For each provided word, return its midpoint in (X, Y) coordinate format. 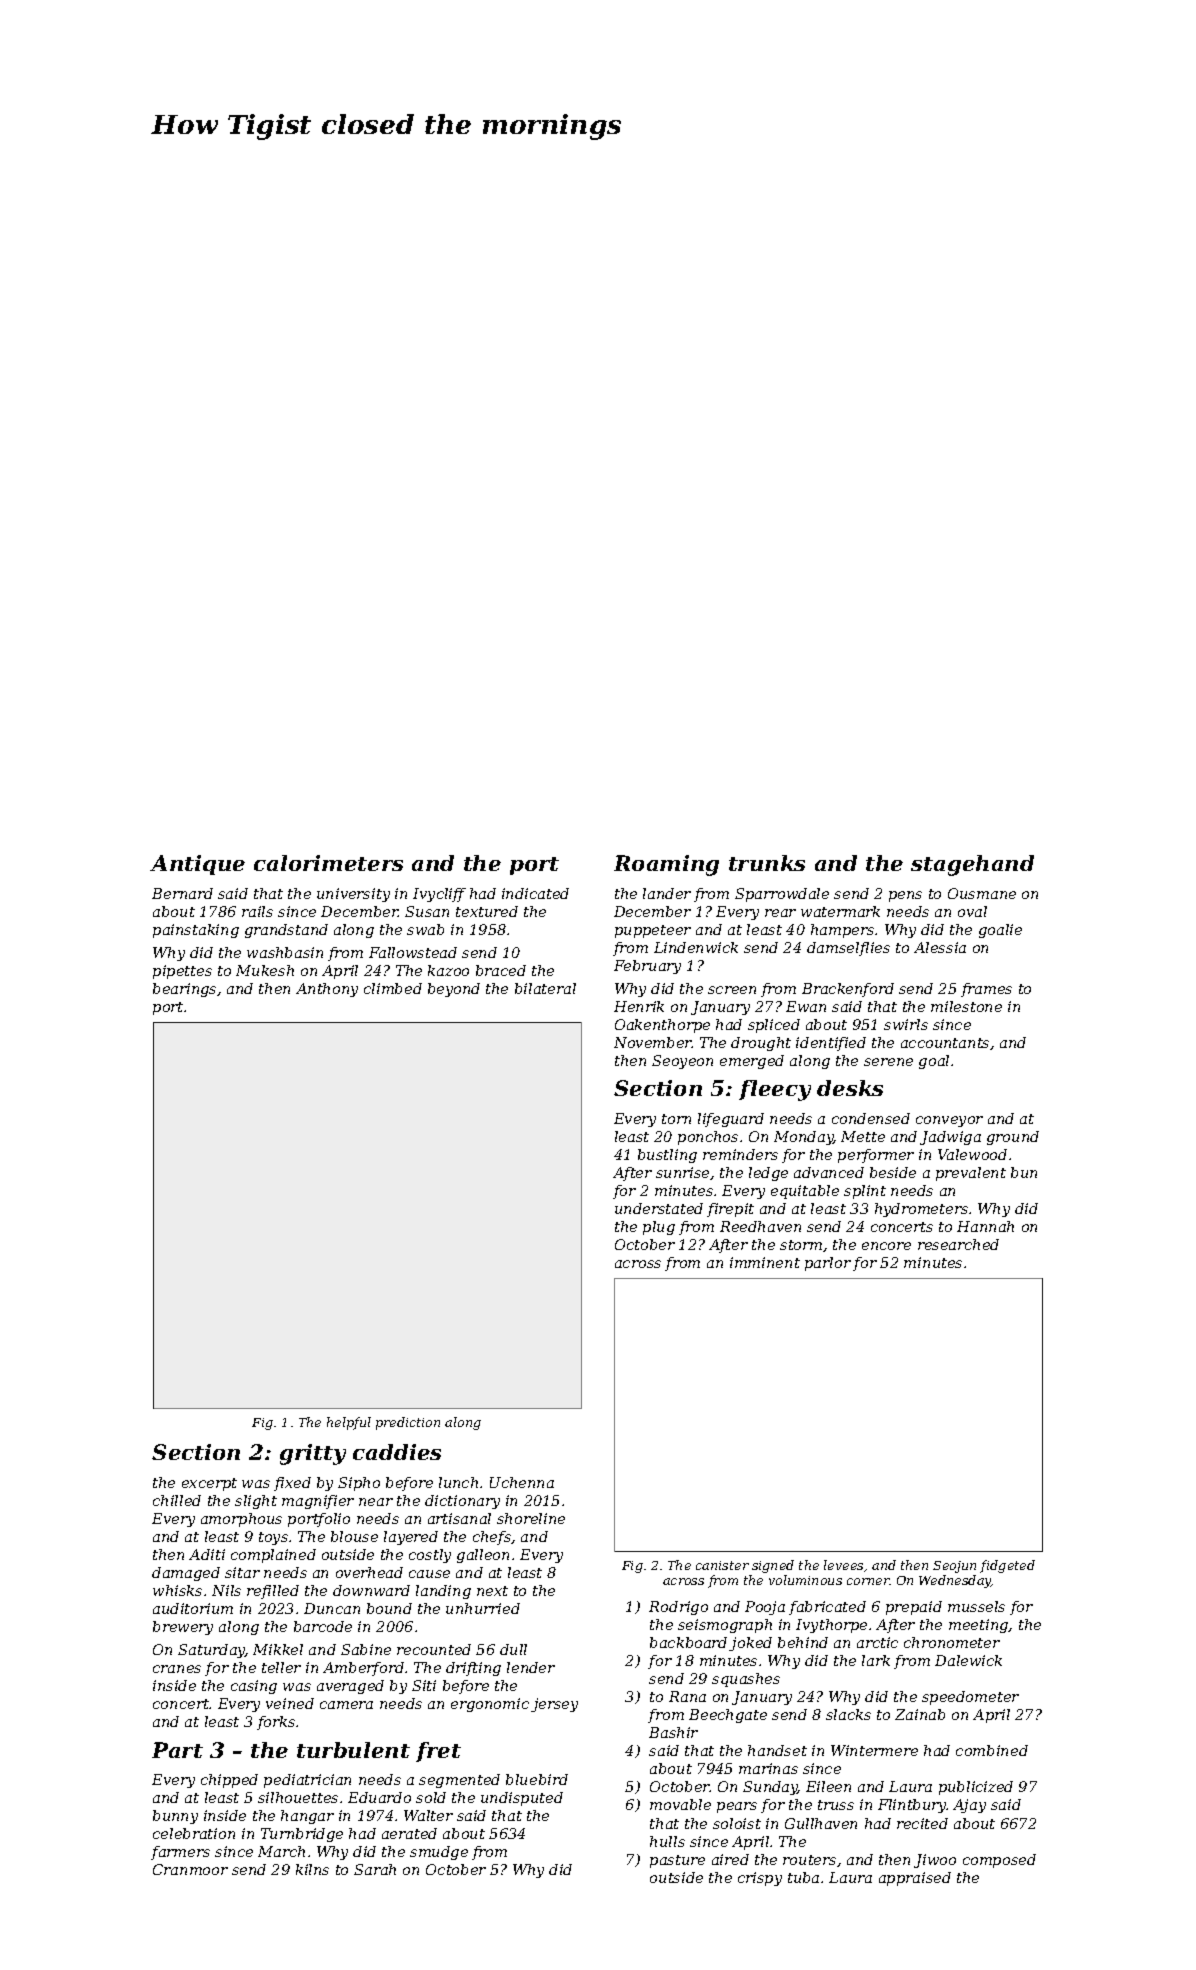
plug (659, 1228)
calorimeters (328, 863)
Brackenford (848, 990)
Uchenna (522, 1482)
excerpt (209, 1484)
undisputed (522, 1799)
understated (659, 1208)
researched (958, 1244)
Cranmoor (190, 1869)
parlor (828, 1264)
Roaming (666, 865)
